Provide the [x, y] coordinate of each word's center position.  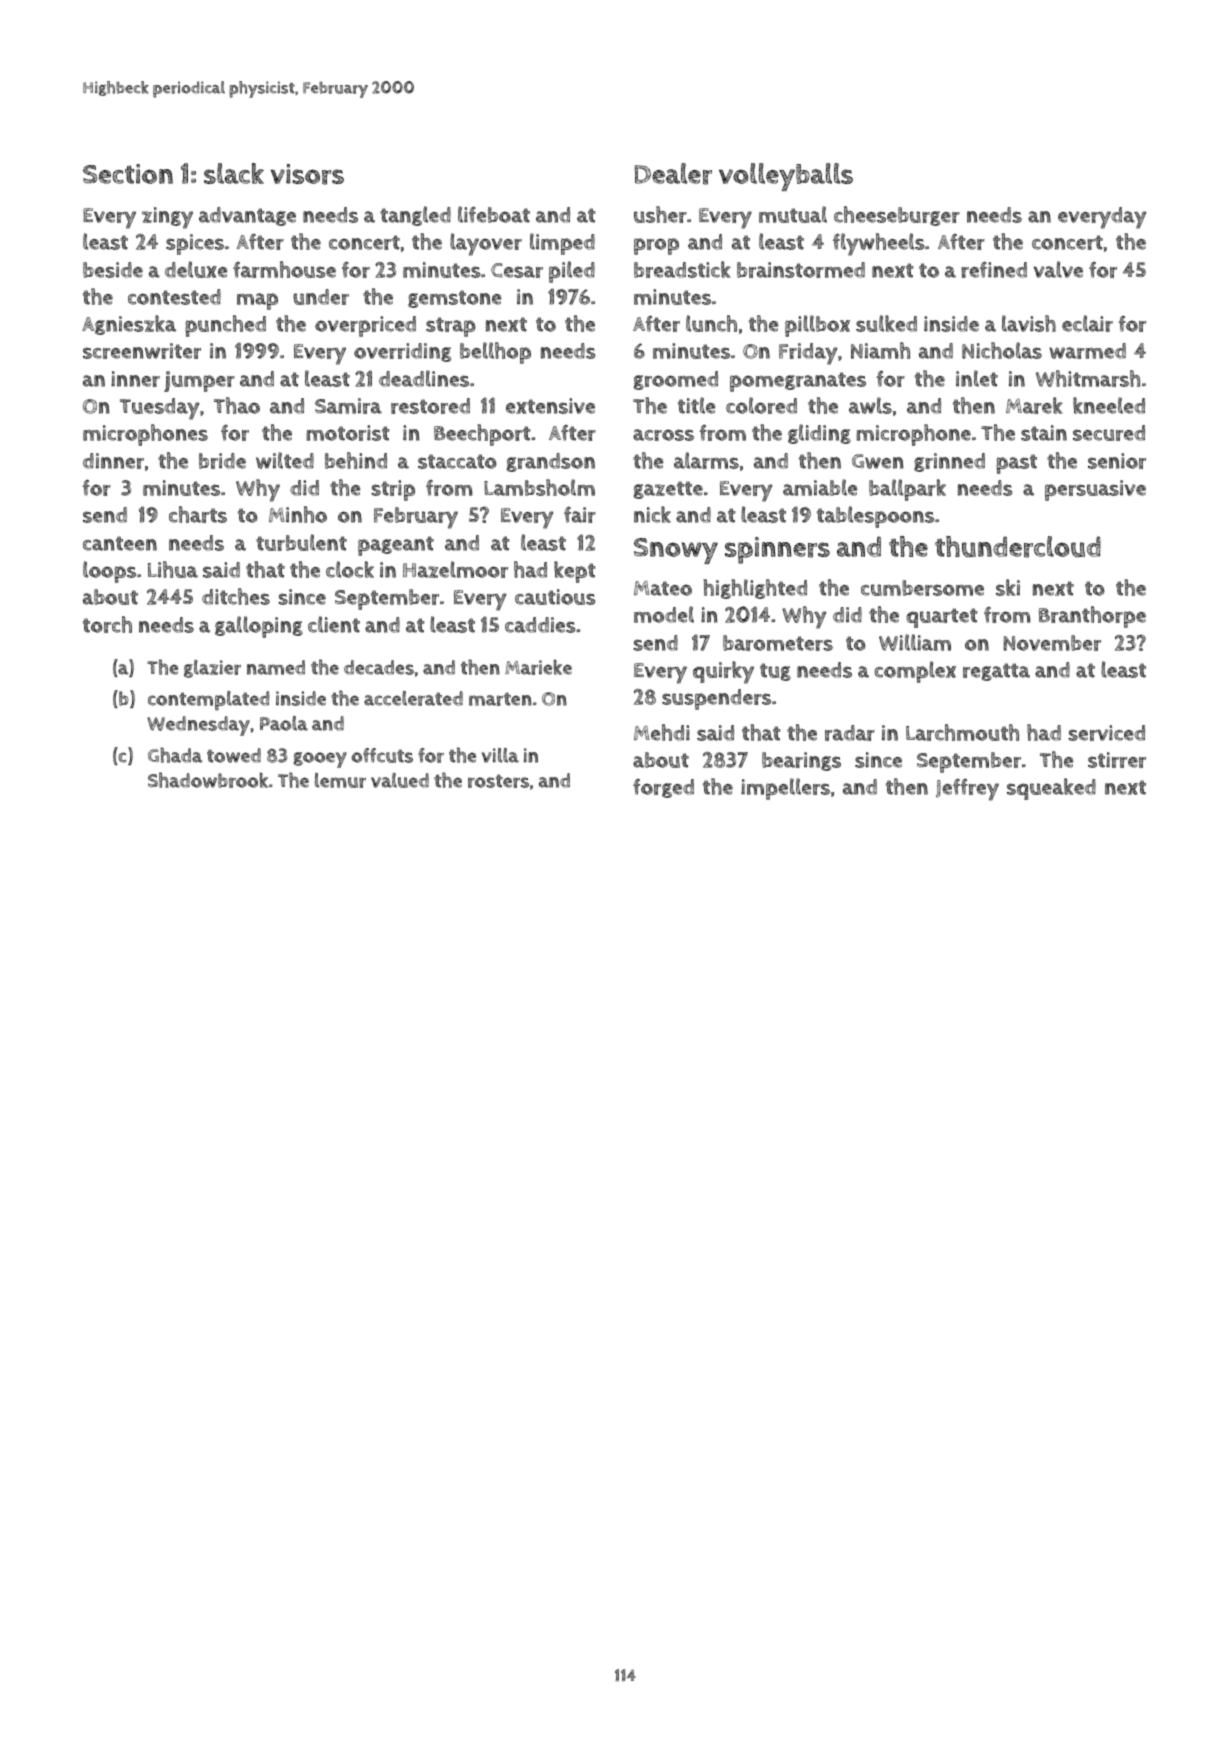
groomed [676, 380]
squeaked [1051, 789]
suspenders [716, 699]
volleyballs [786, 177]
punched [225, 326]
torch [107, 624]
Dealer [673, 174]
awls [870, 405]
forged [663, 788]
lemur [340, 780]
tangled [415, 216]
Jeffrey [967, 789]
